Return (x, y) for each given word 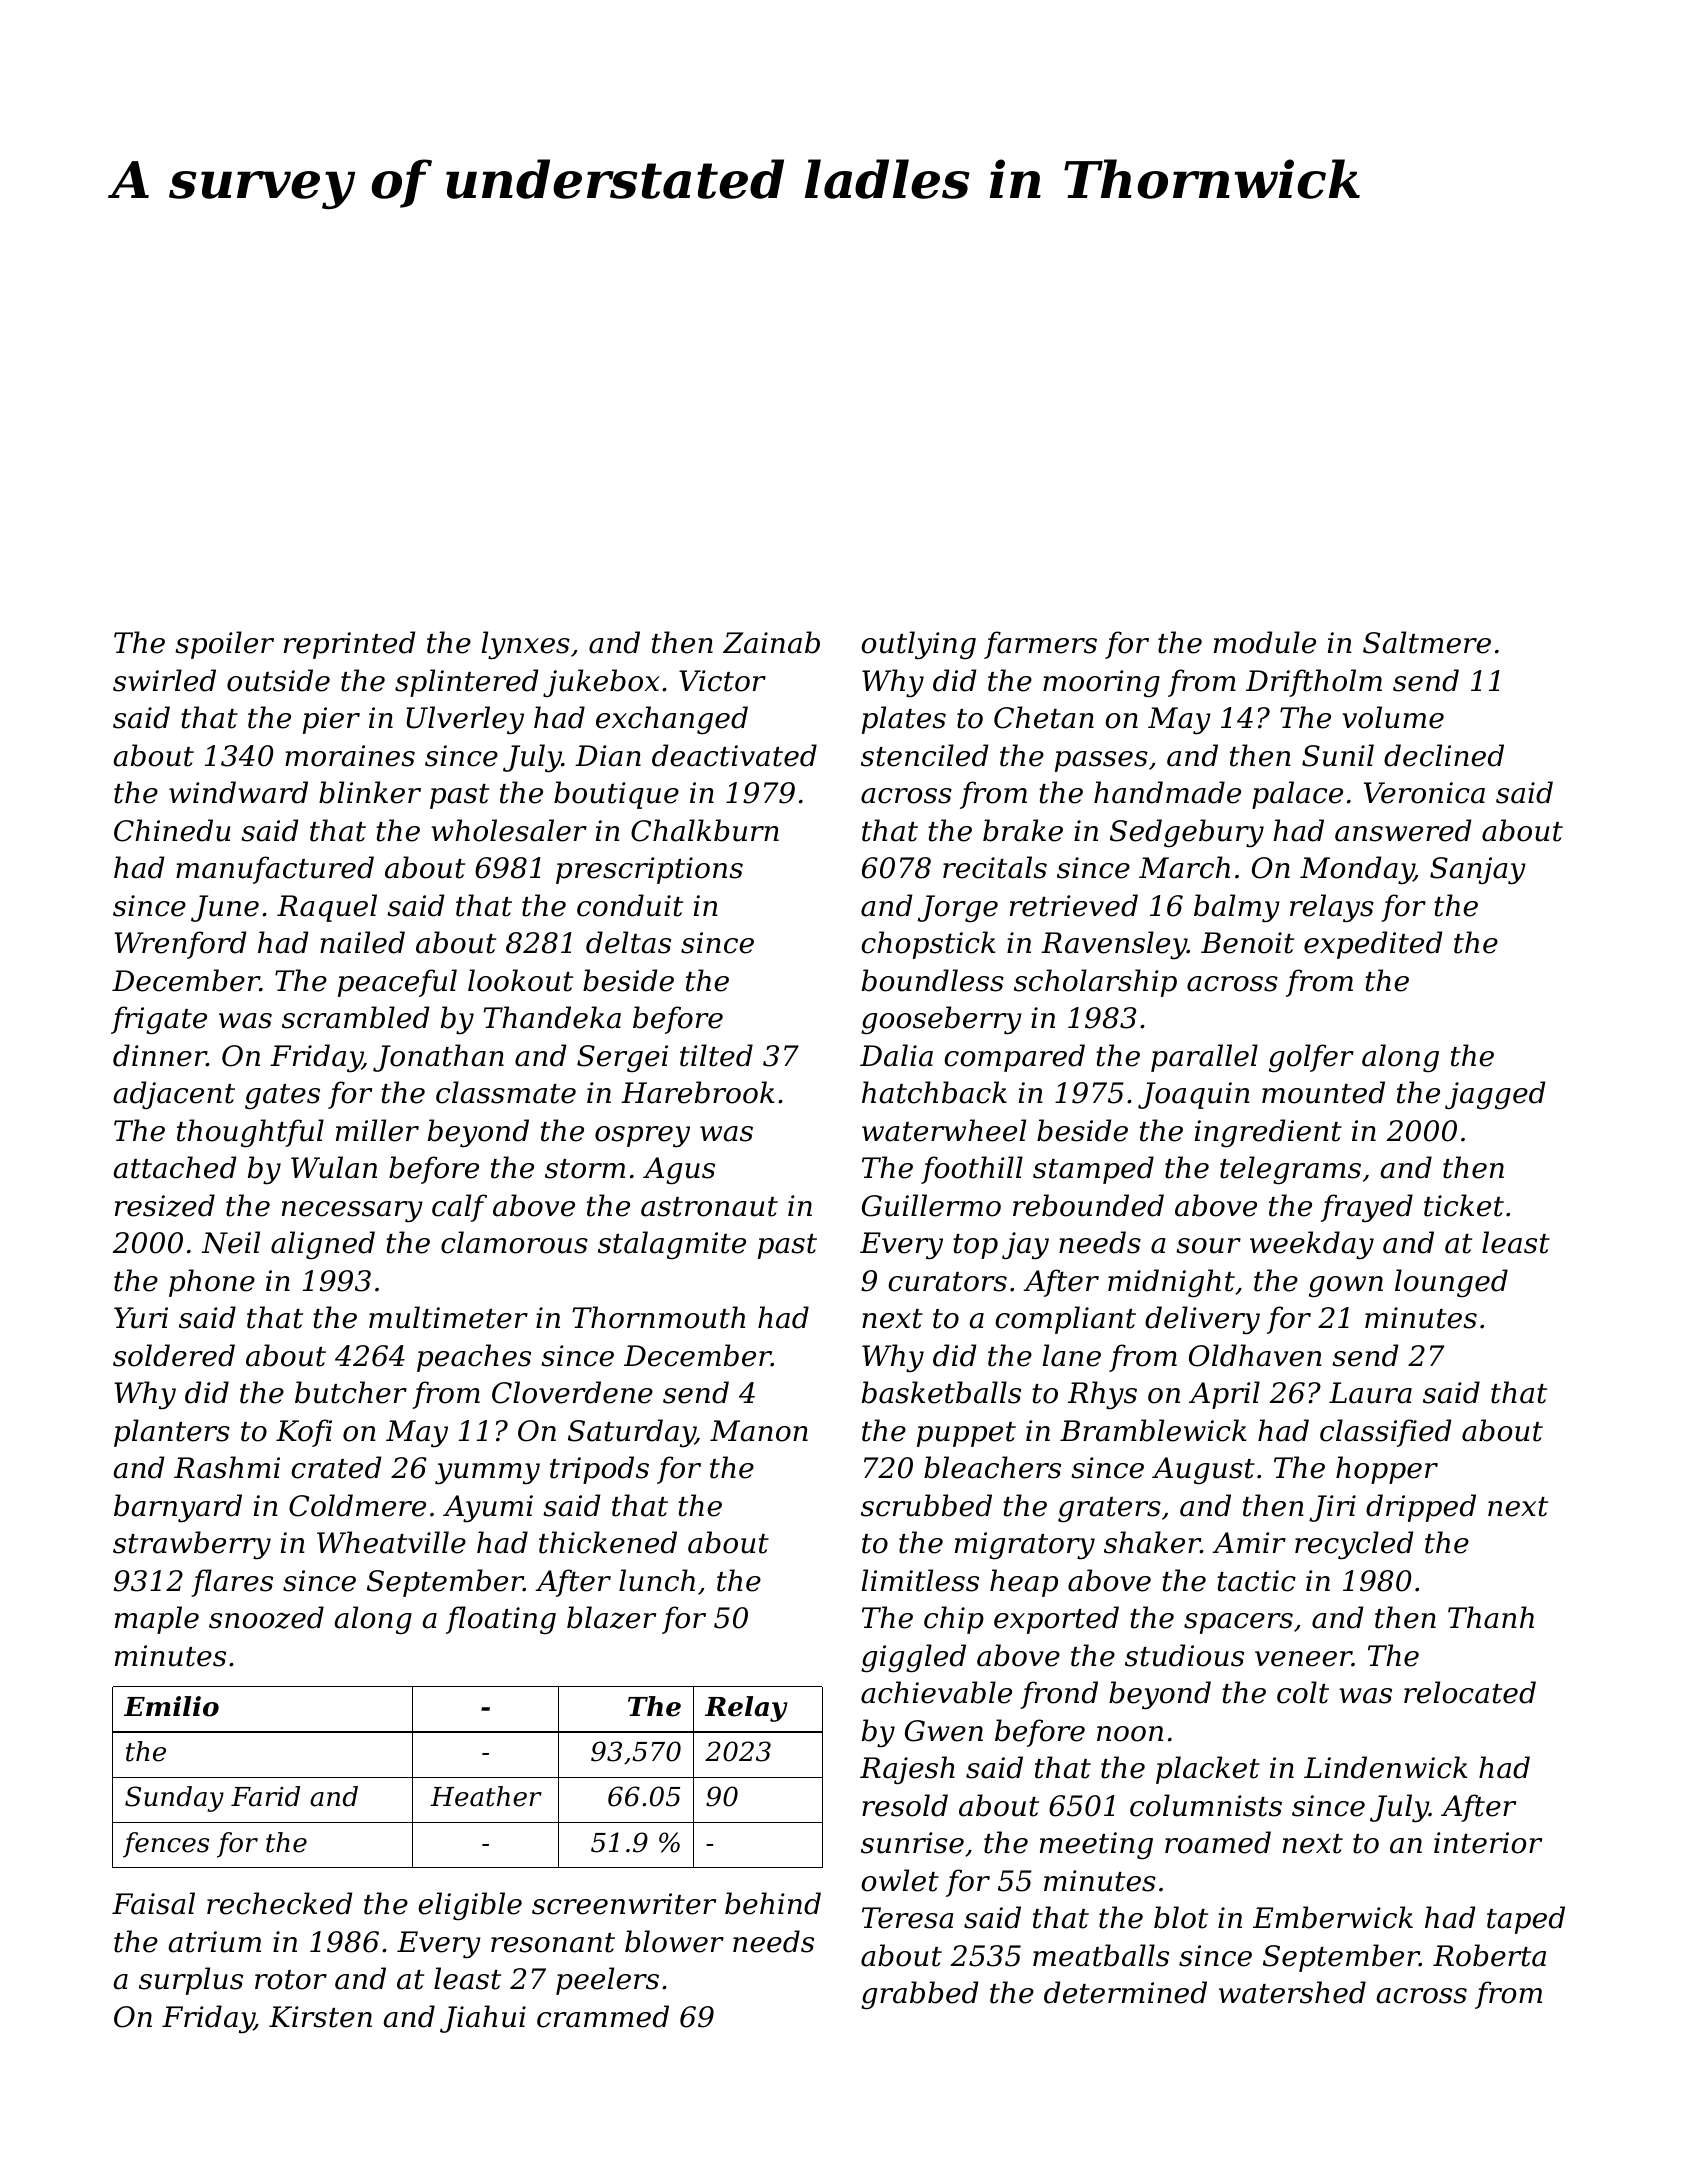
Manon (759, 1431)
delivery (1202, 1320)
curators (947, 1282)
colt (1303, 1692)
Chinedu (172, 830)
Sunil (1338, 755)
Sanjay (1478, 870)
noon (1130, 1734)
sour (1208, 1246)
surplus (191, 1981)
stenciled (924, 755)
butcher (351, 1392)
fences (166, 1845)
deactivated (734, 755)
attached (174, 1167)
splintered (466, 683)
